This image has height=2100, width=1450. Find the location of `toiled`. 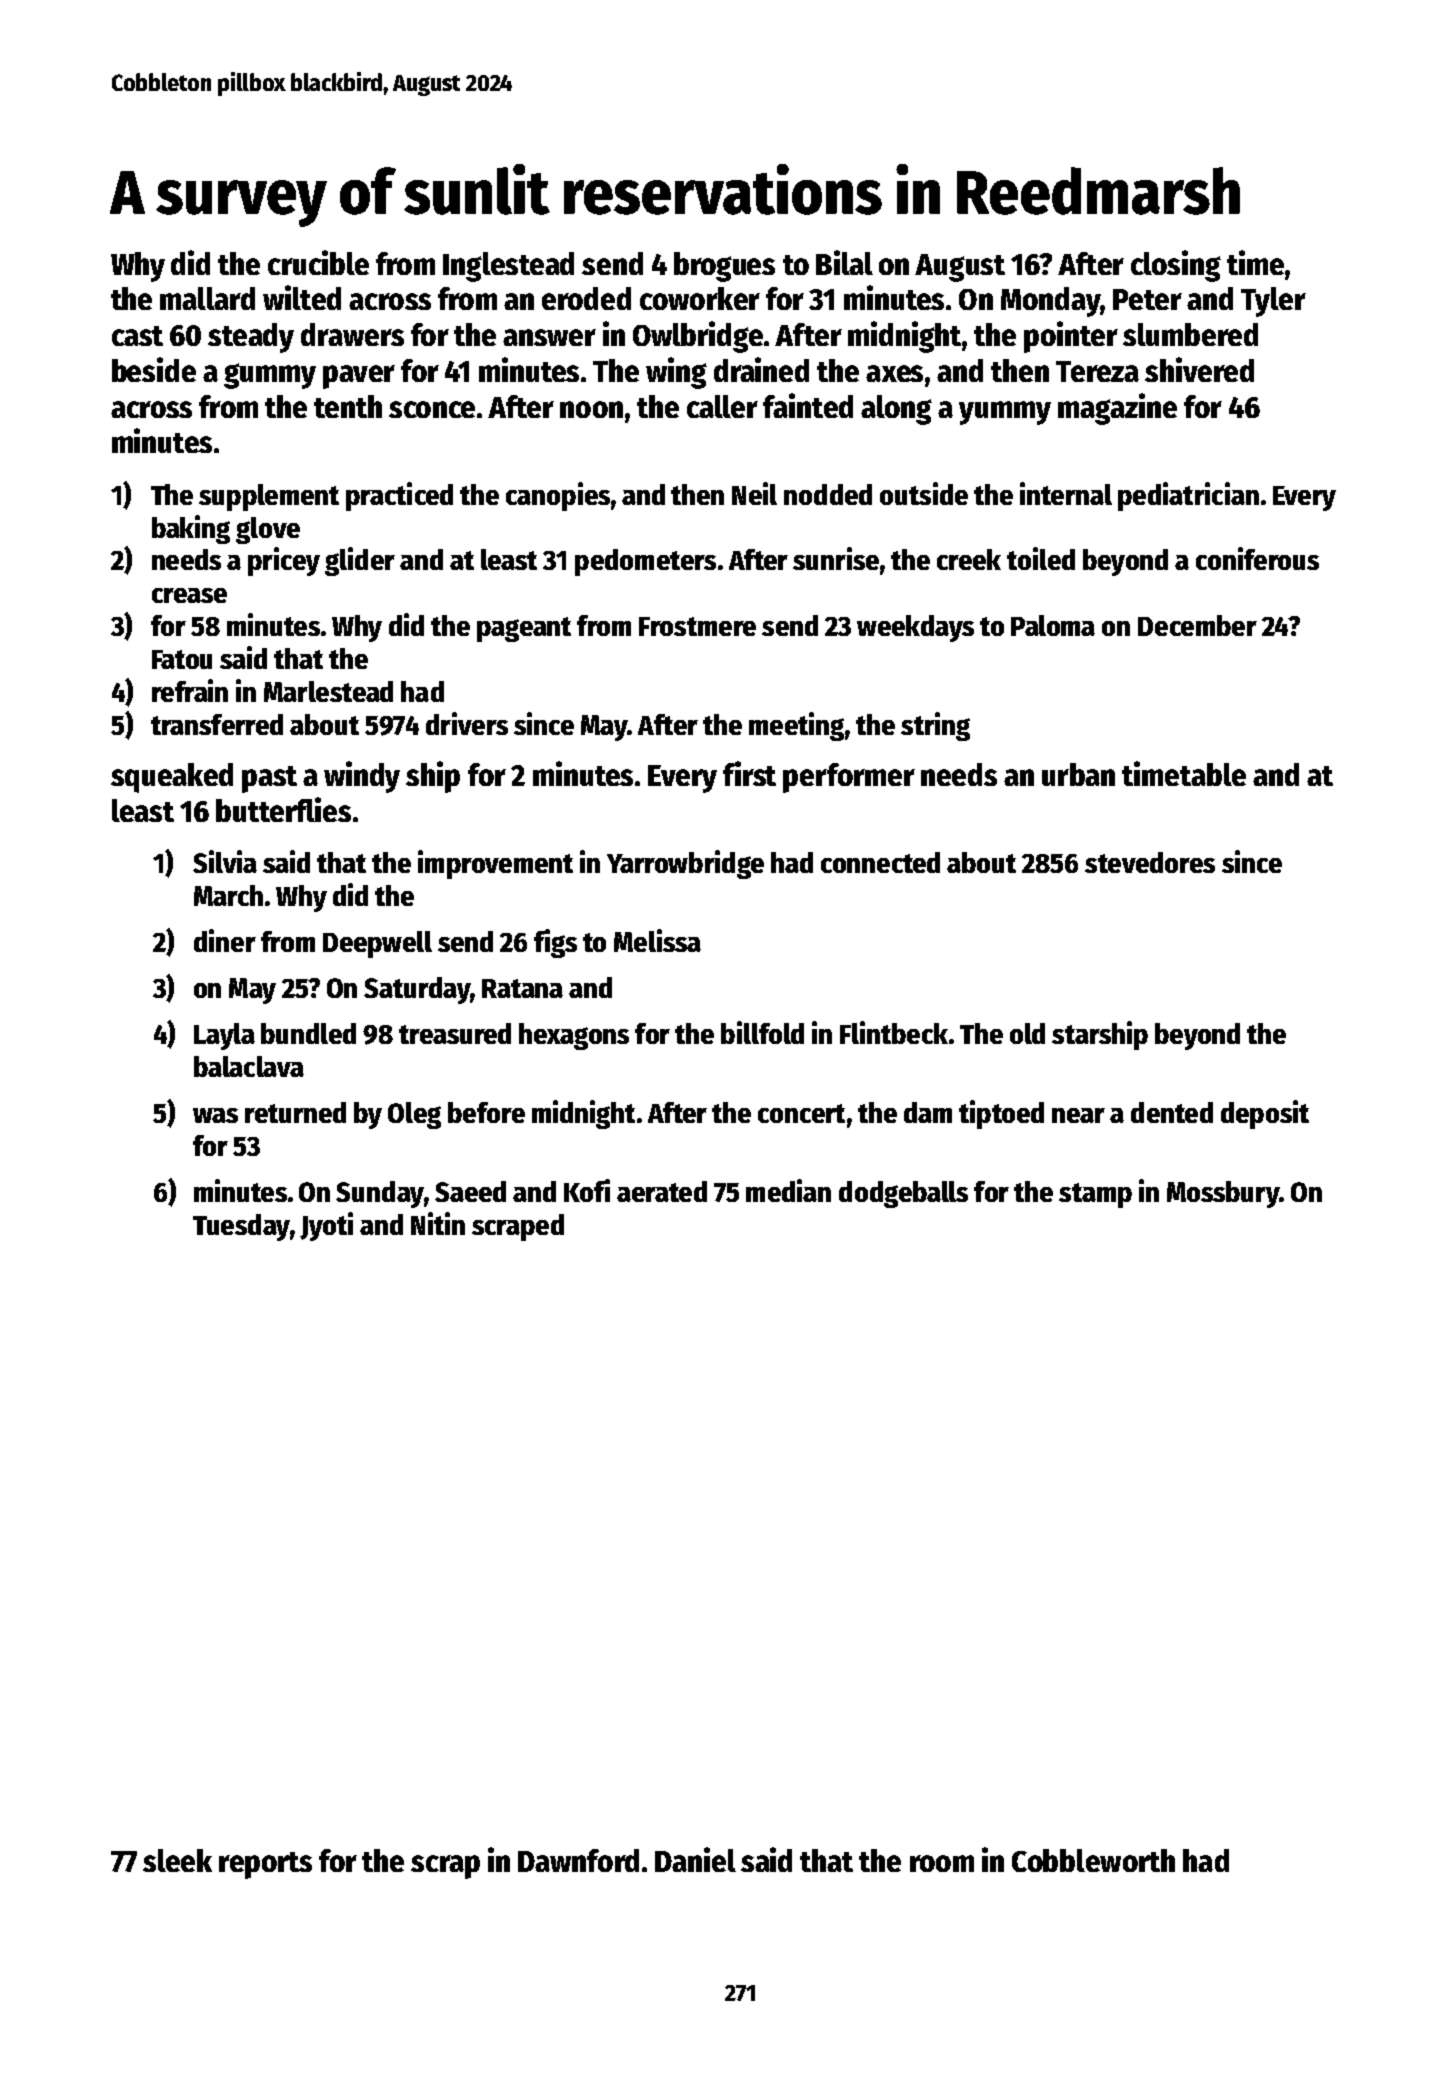

toiled is located at coordinates (1041, 558).
